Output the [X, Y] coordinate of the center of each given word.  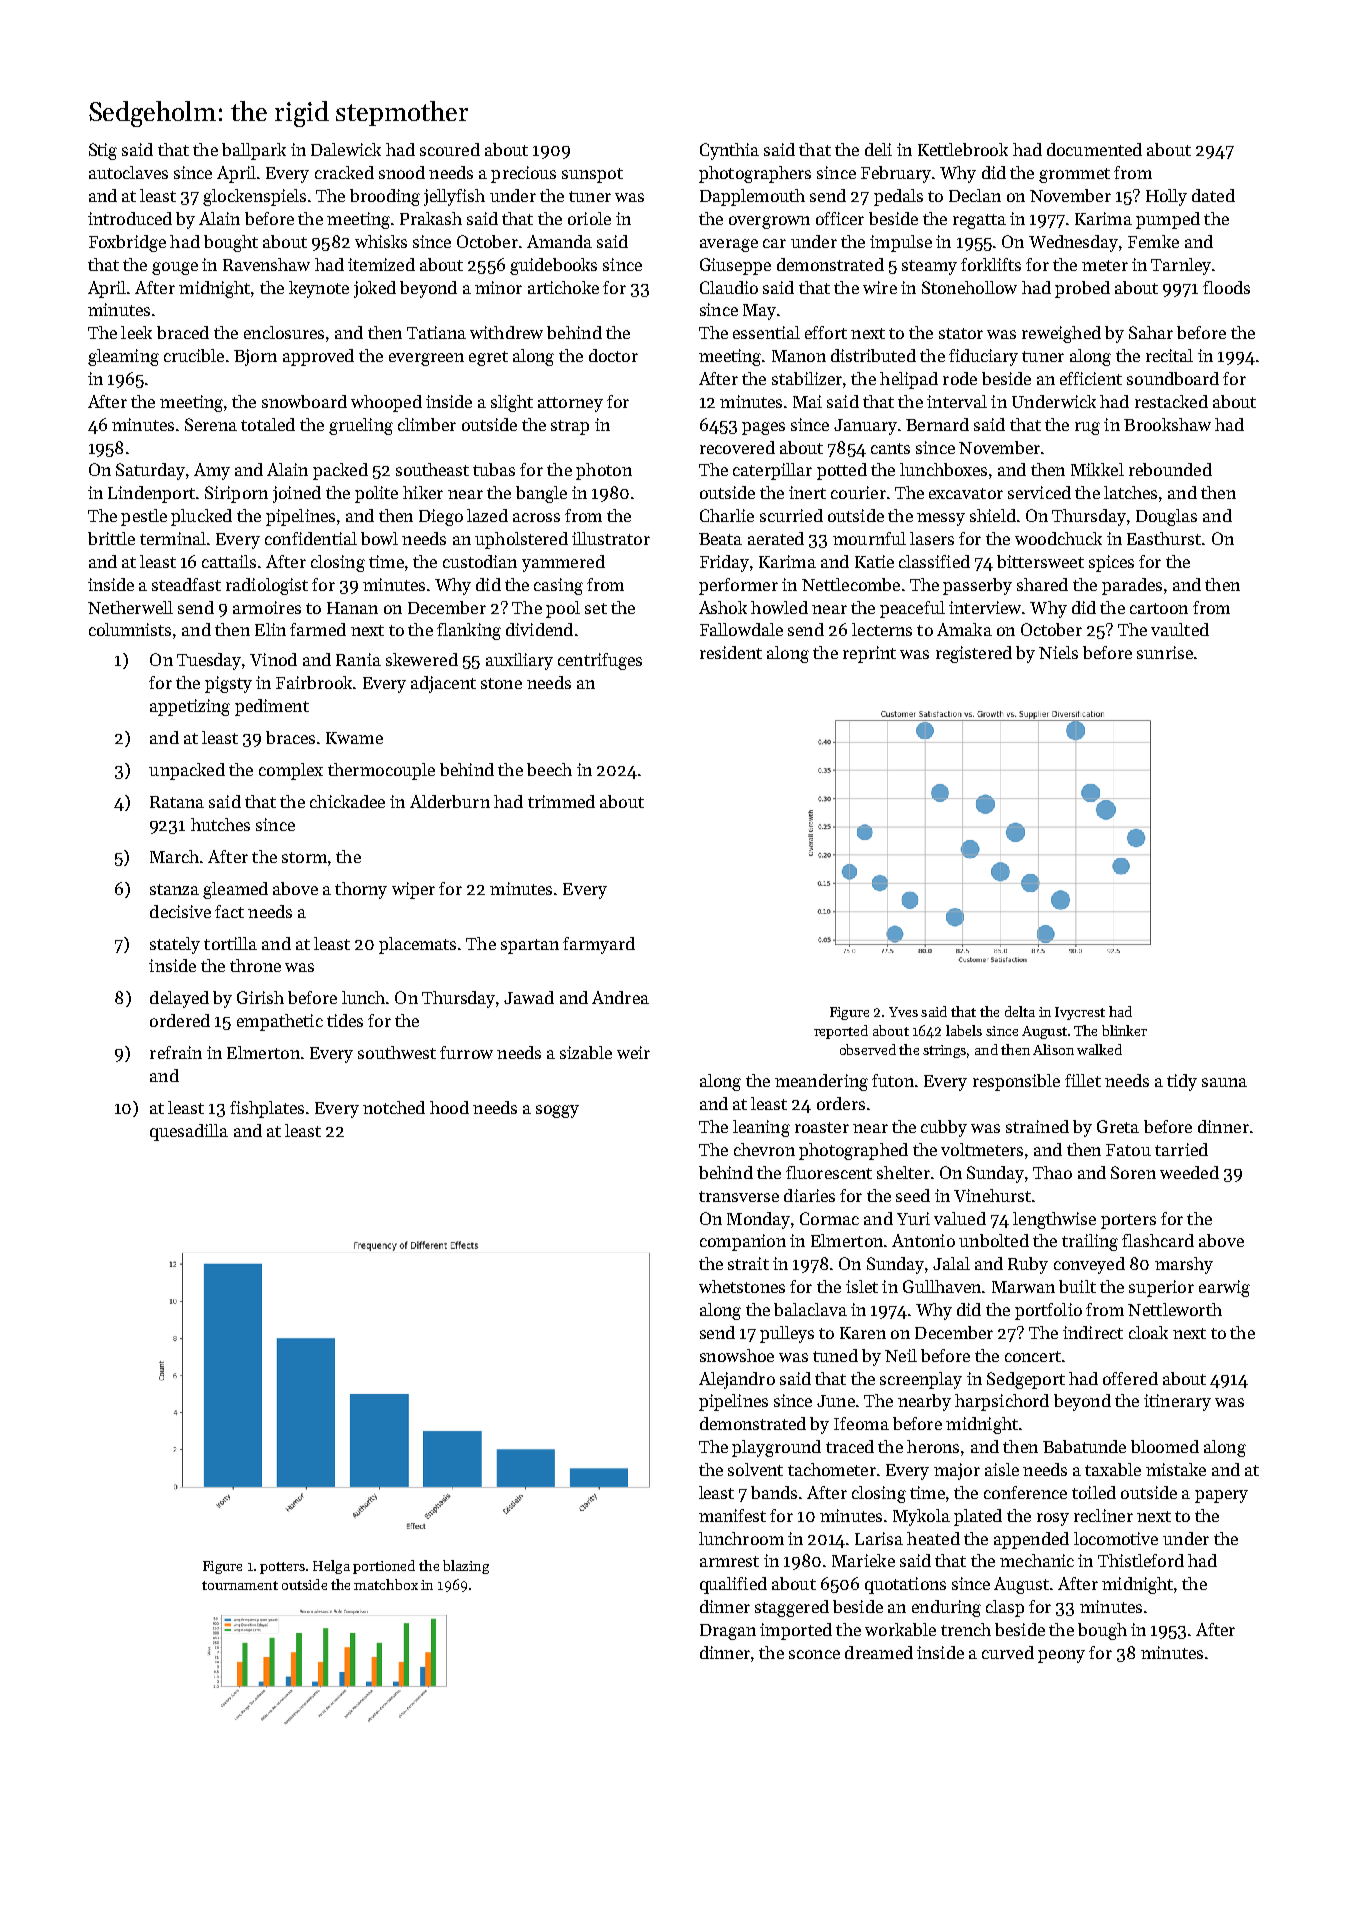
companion [743, 1242]
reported [841, 1032]
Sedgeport [1026, 1380]
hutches [220, 824]
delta [1020, 1011]
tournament [240, 1585]
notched [394, 1107]
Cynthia [729, 151]
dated [1213, 195]
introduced [130, 218]
